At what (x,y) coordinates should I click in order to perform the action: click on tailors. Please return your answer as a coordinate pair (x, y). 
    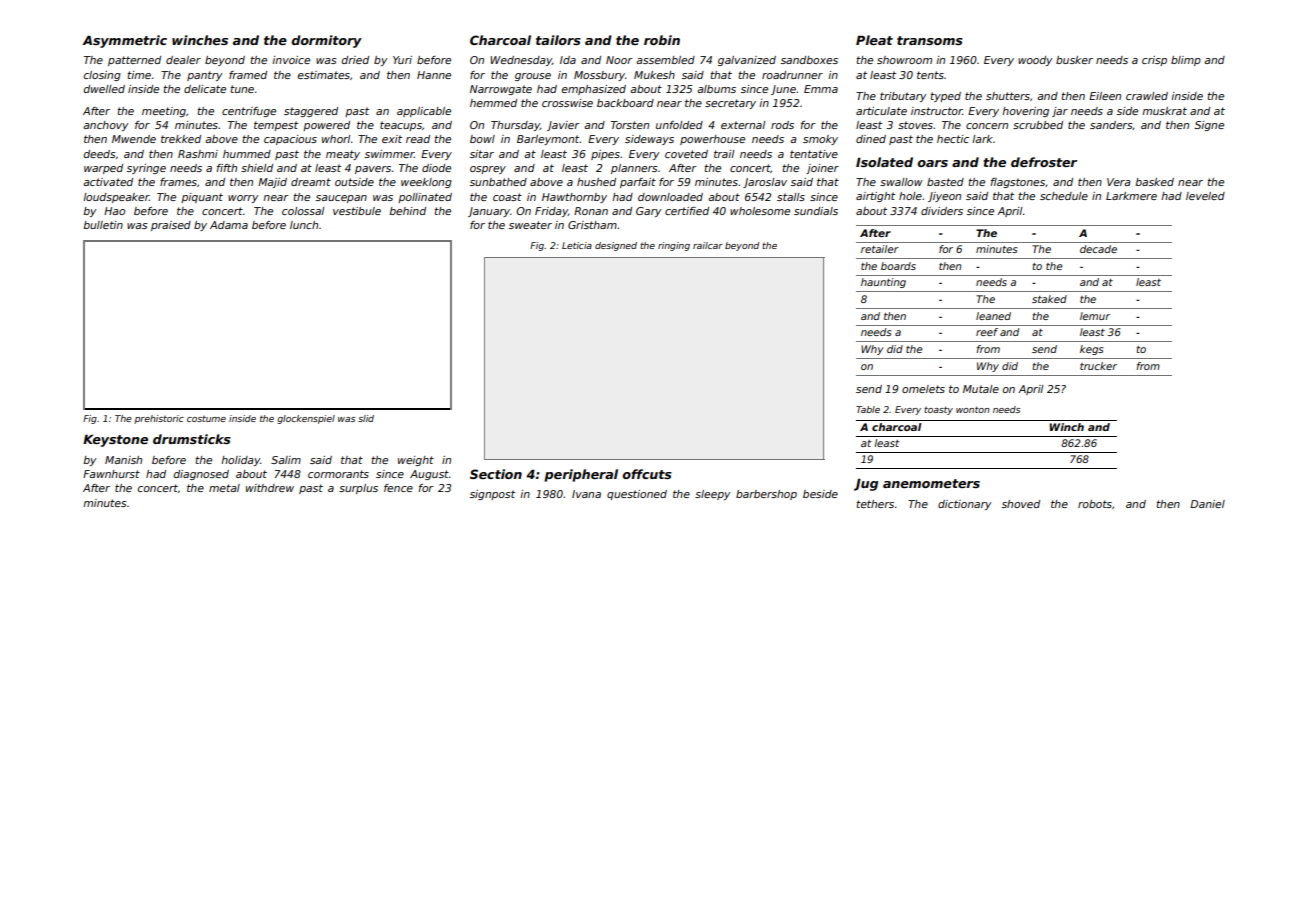
    Looking at the image, I should click on (558, 40).
